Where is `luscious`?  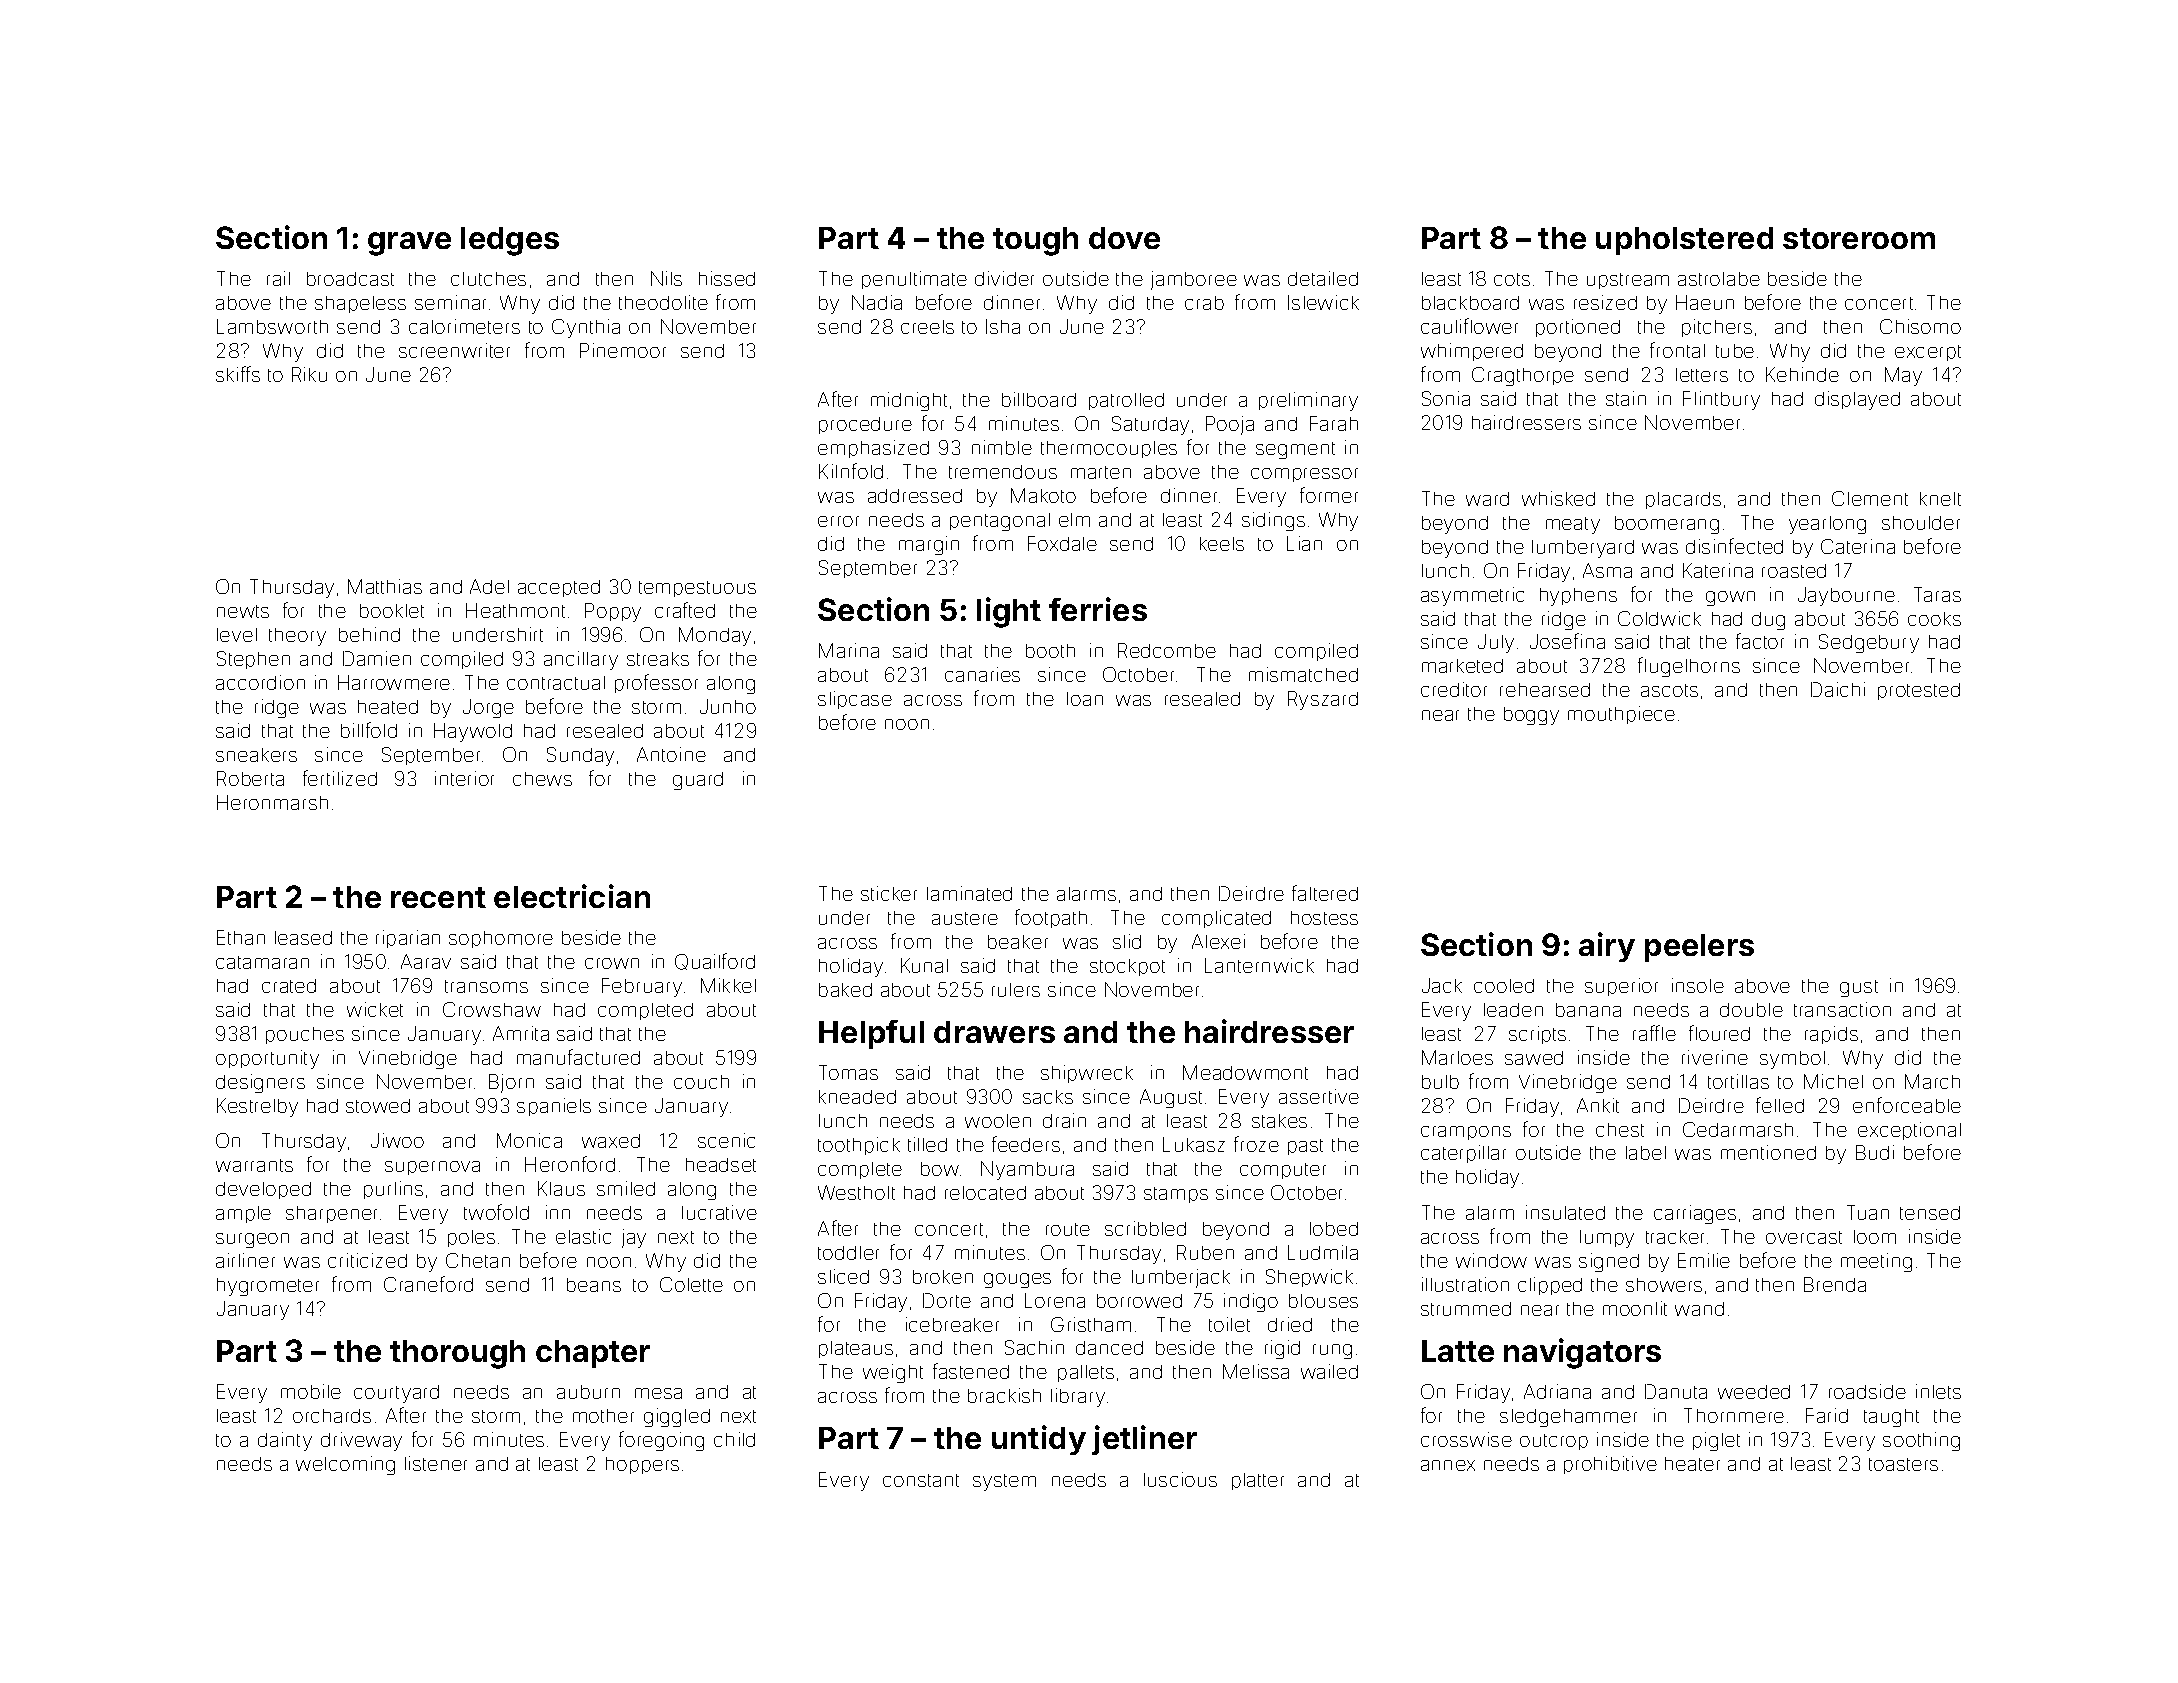
luscious is located at coordinates (1180, 1479).
